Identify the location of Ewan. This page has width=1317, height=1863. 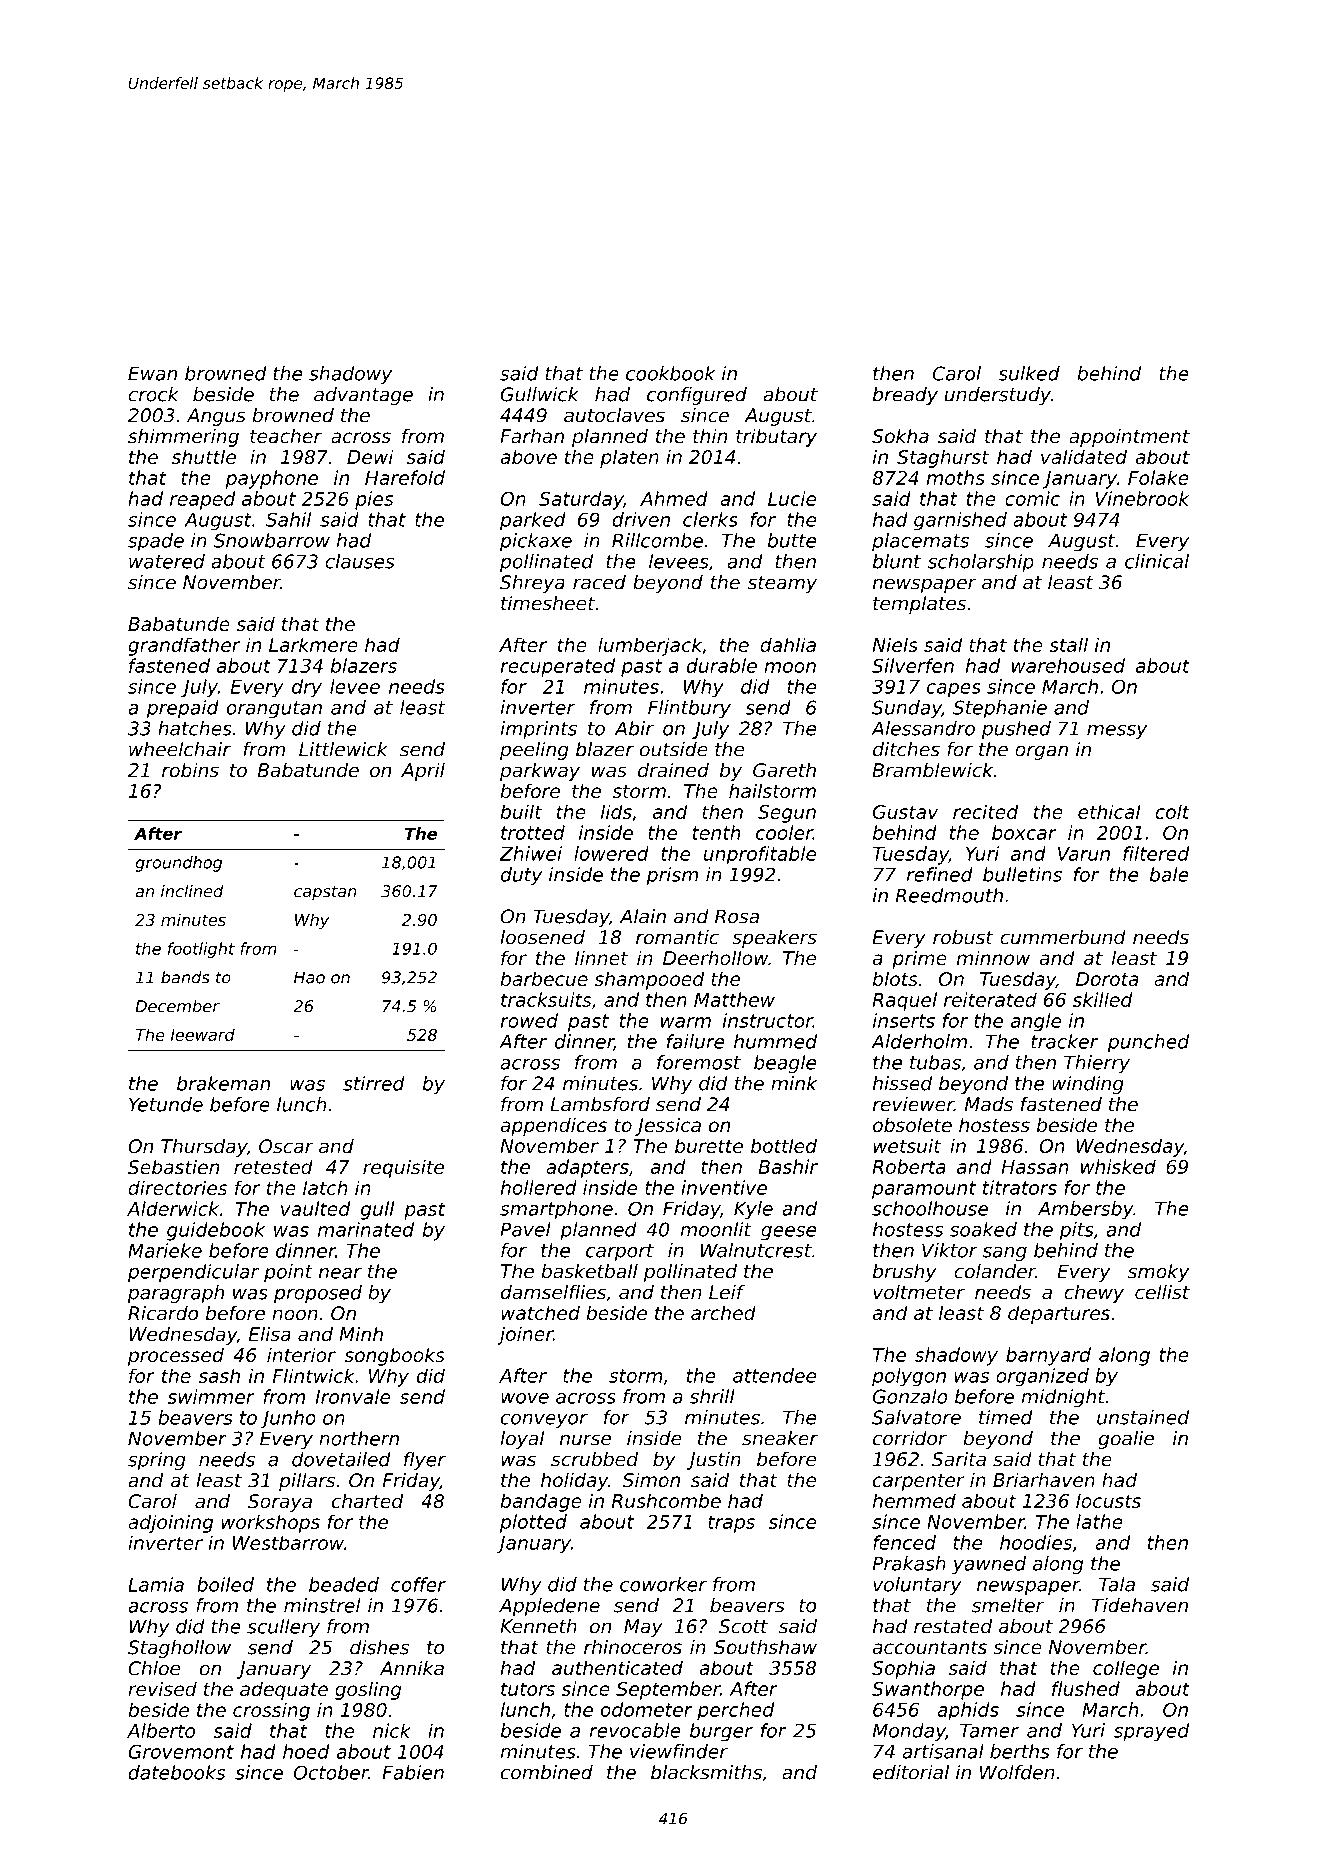
(152, 373).
